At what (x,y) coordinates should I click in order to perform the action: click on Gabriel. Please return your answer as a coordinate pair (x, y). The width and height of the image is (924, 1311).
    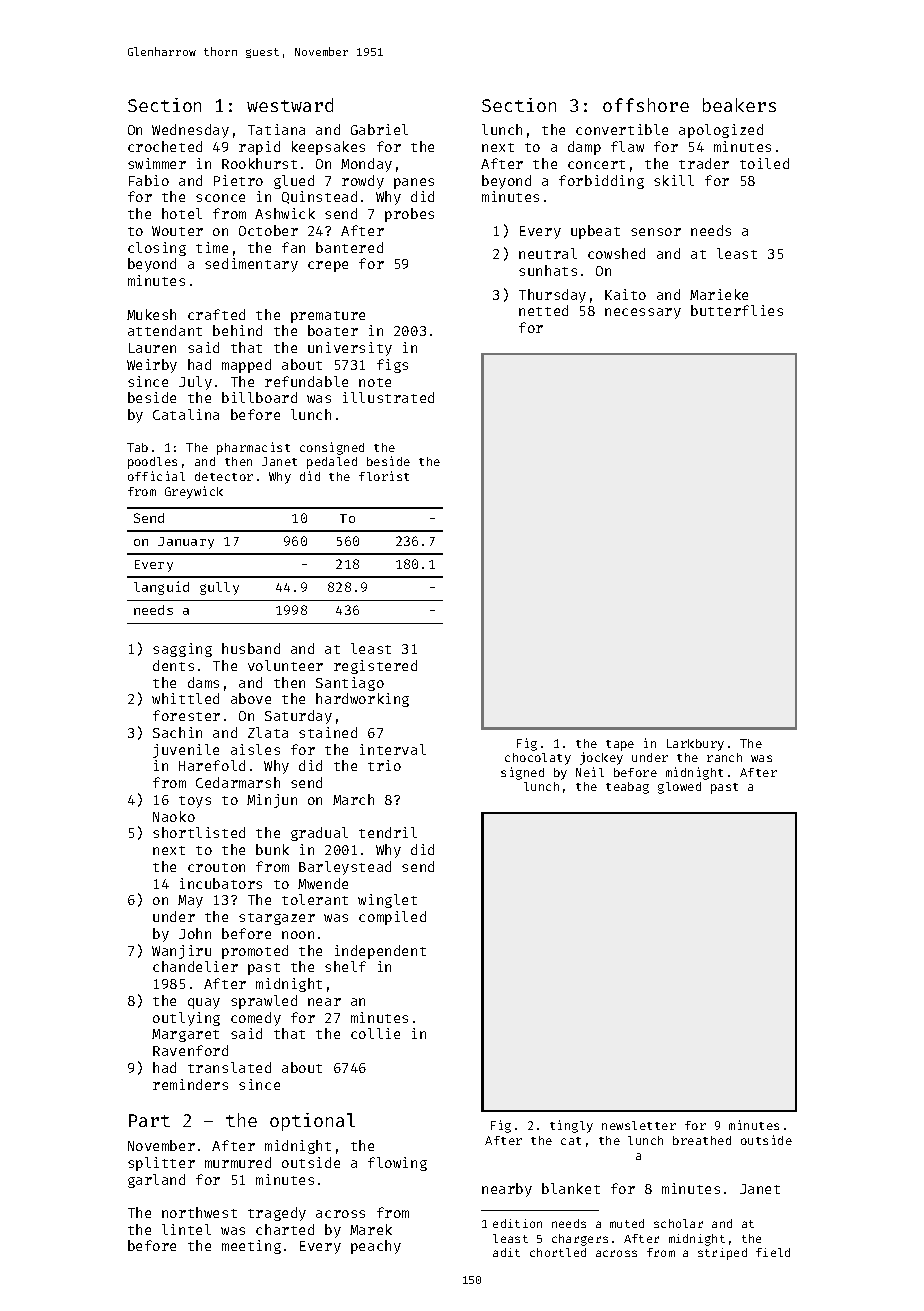
    Looking at the image, I should click on (379, 129).
